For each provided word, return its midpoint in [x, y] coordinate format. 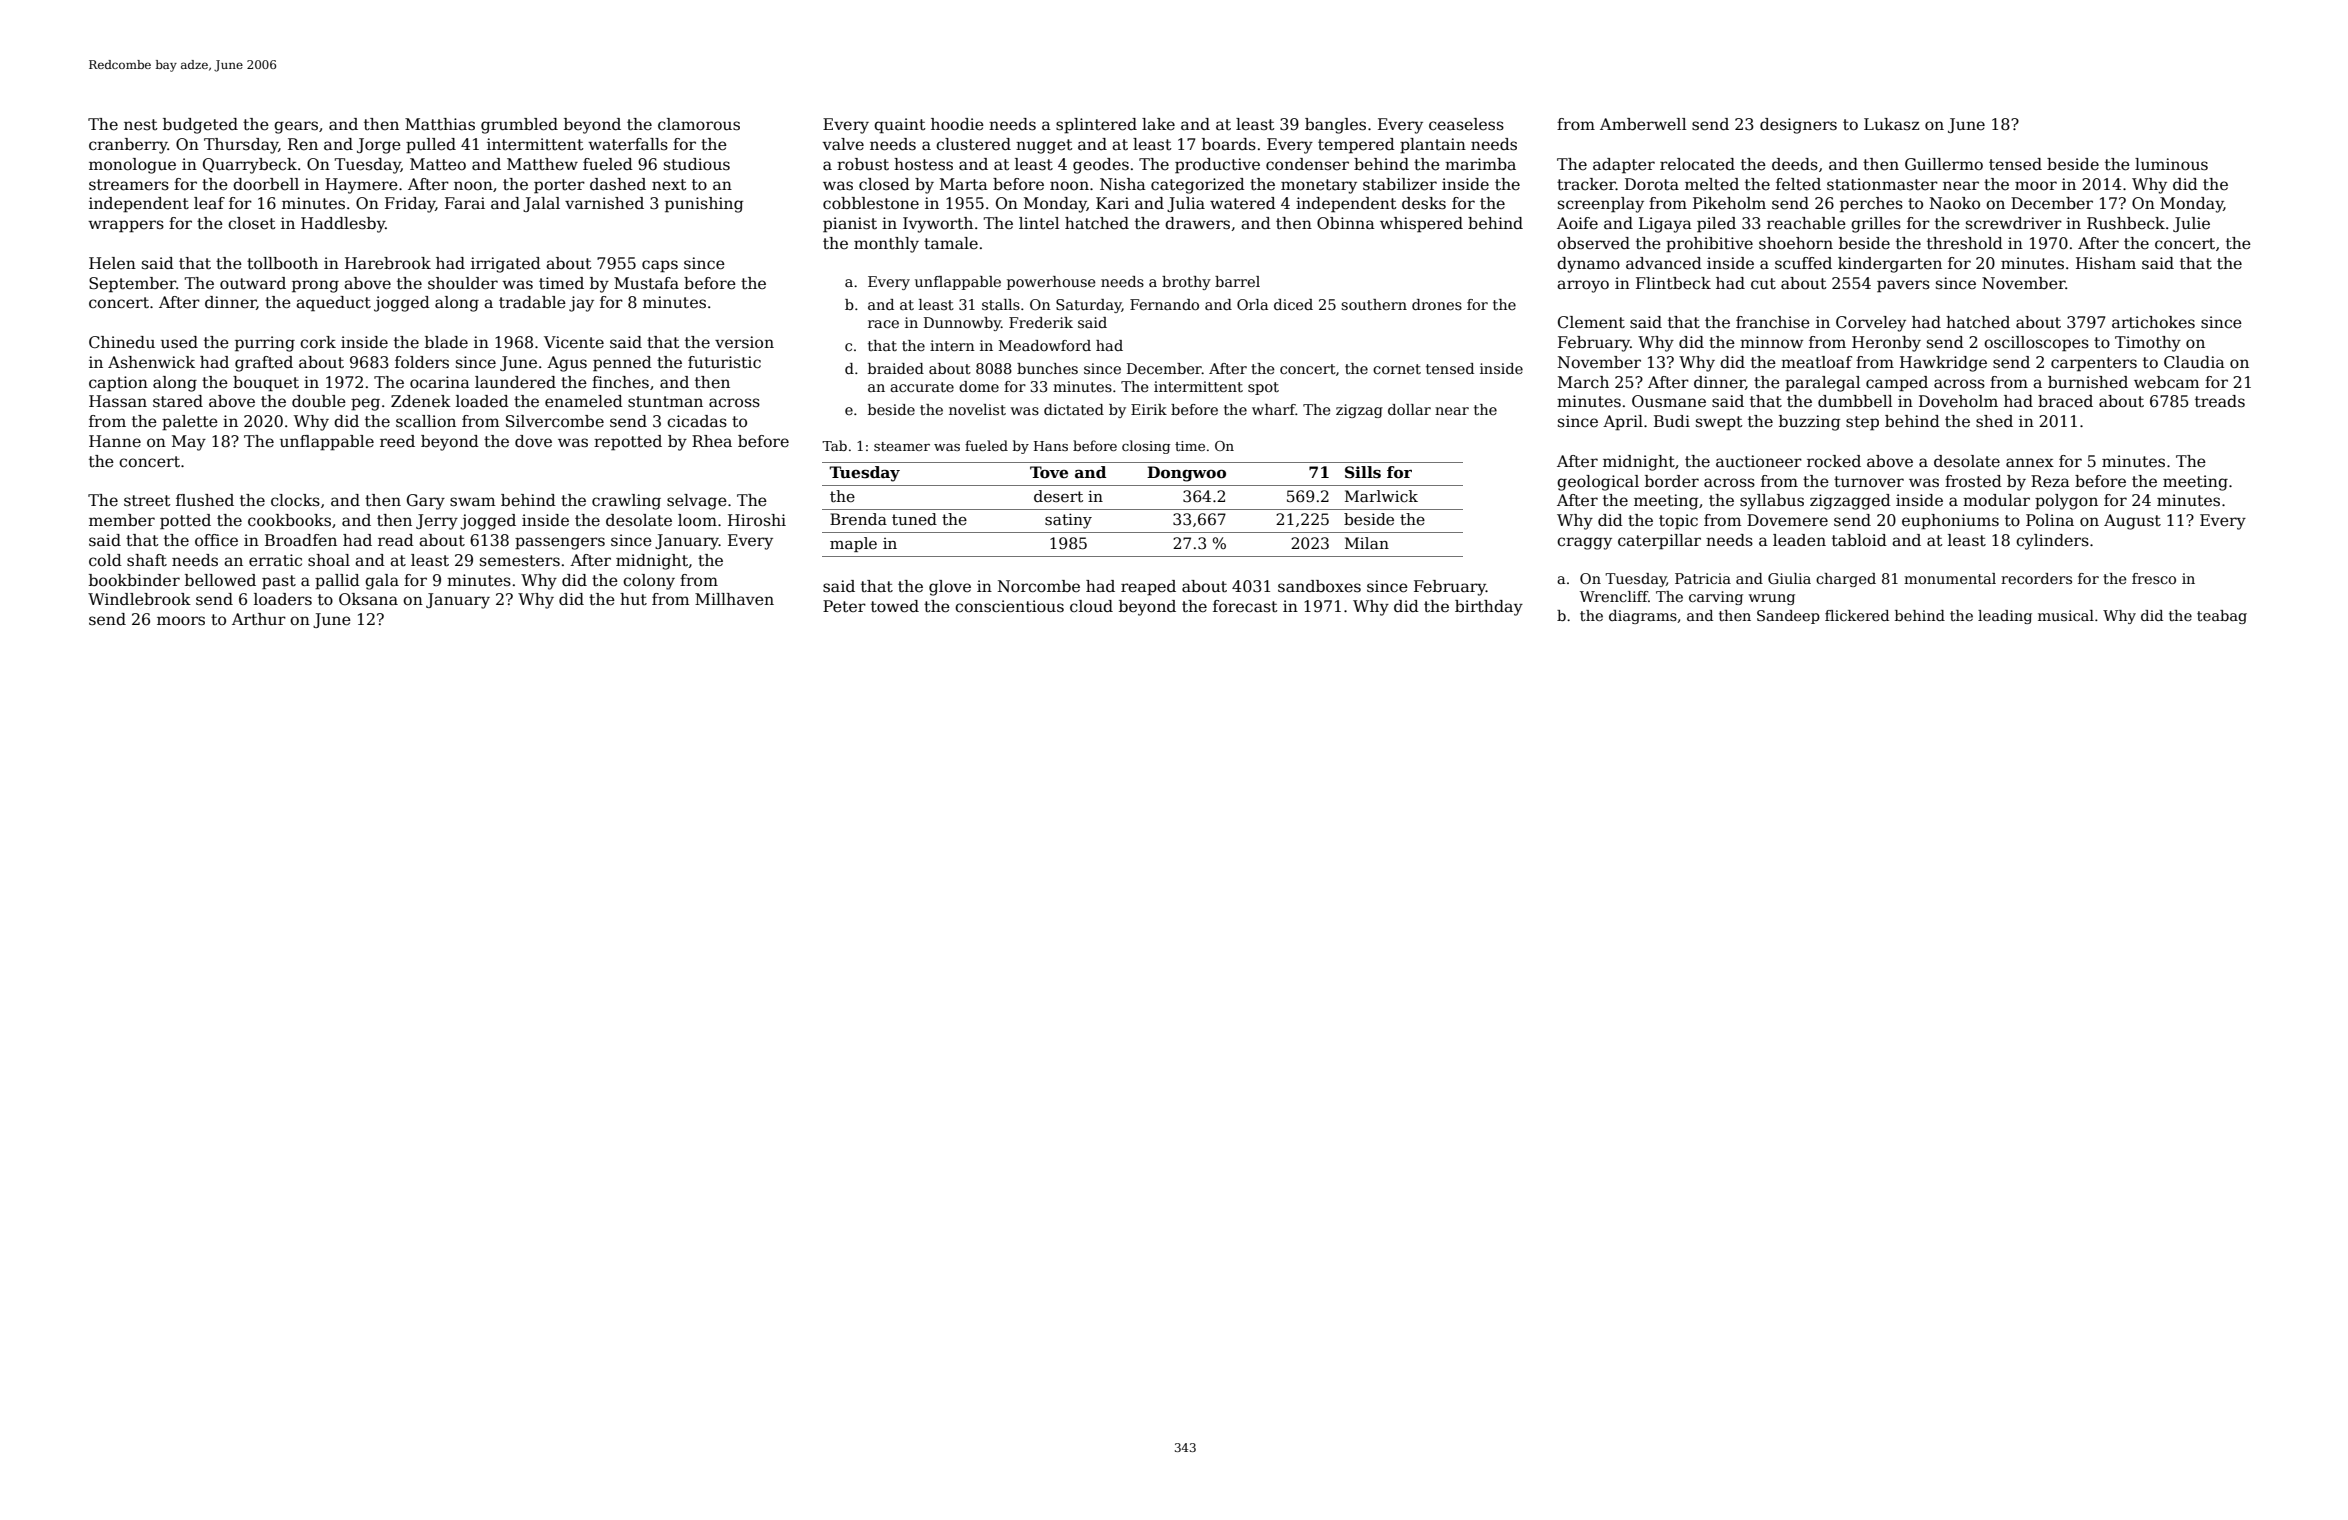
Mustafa [646, 283]
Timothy [2148, 344]
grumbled [519, 126]
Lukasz [1891, 124]
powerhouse [1051, 283]
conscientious [1009, 606]
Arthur [259, 619]
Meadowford [1045, 345]
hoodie [957, 124]
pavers [1903, 286]
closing [1146, 447]
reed [397, 441]
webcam [2166, 382]
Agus [567, 364]
